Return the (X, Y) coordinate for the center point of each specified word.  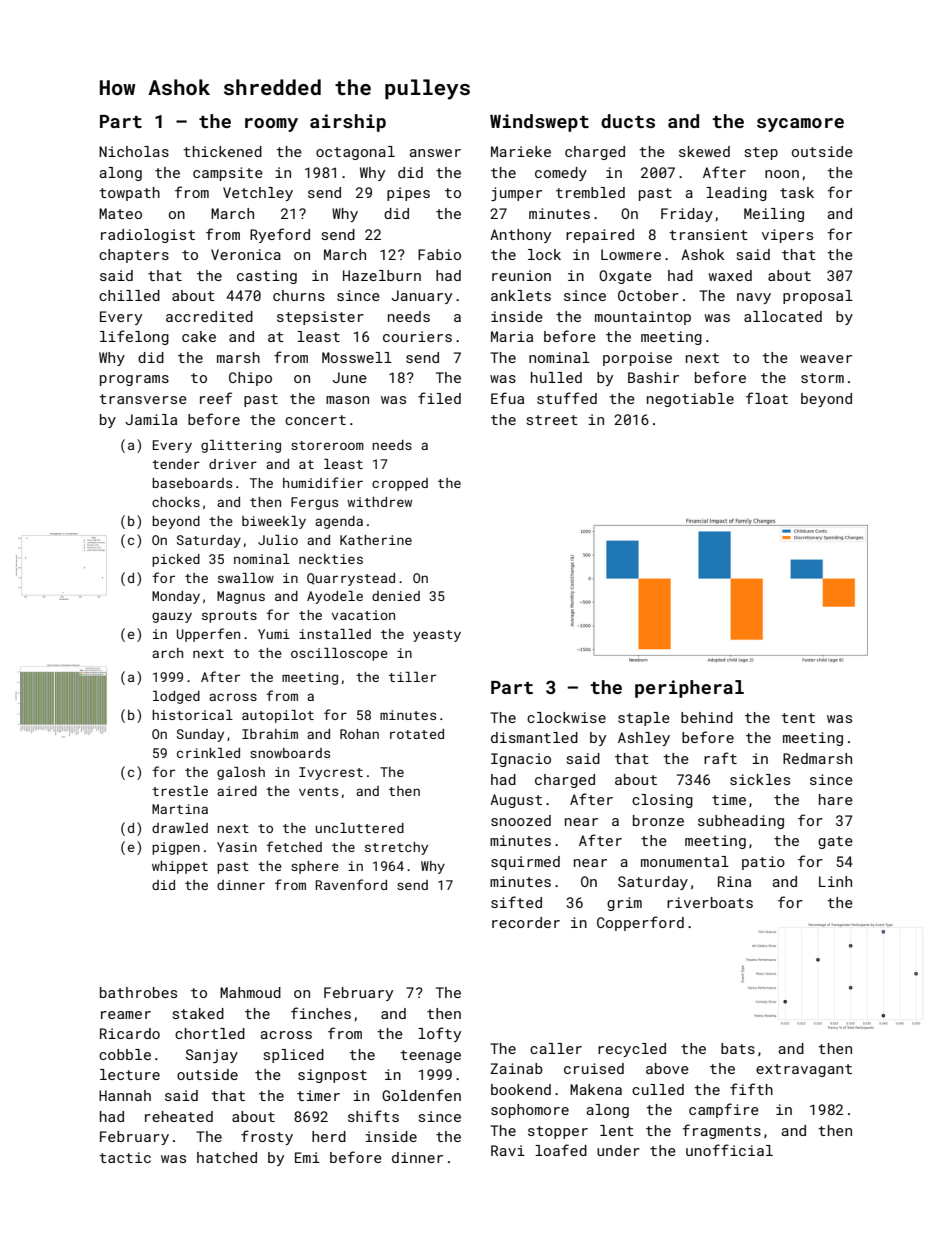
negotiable (690, 400)
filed (439, 398)
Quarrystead (351, 579)
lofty (439, 1034)
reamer (126, 1015)
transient (708, 234)
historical (192, 715)
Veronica (246, 254)
